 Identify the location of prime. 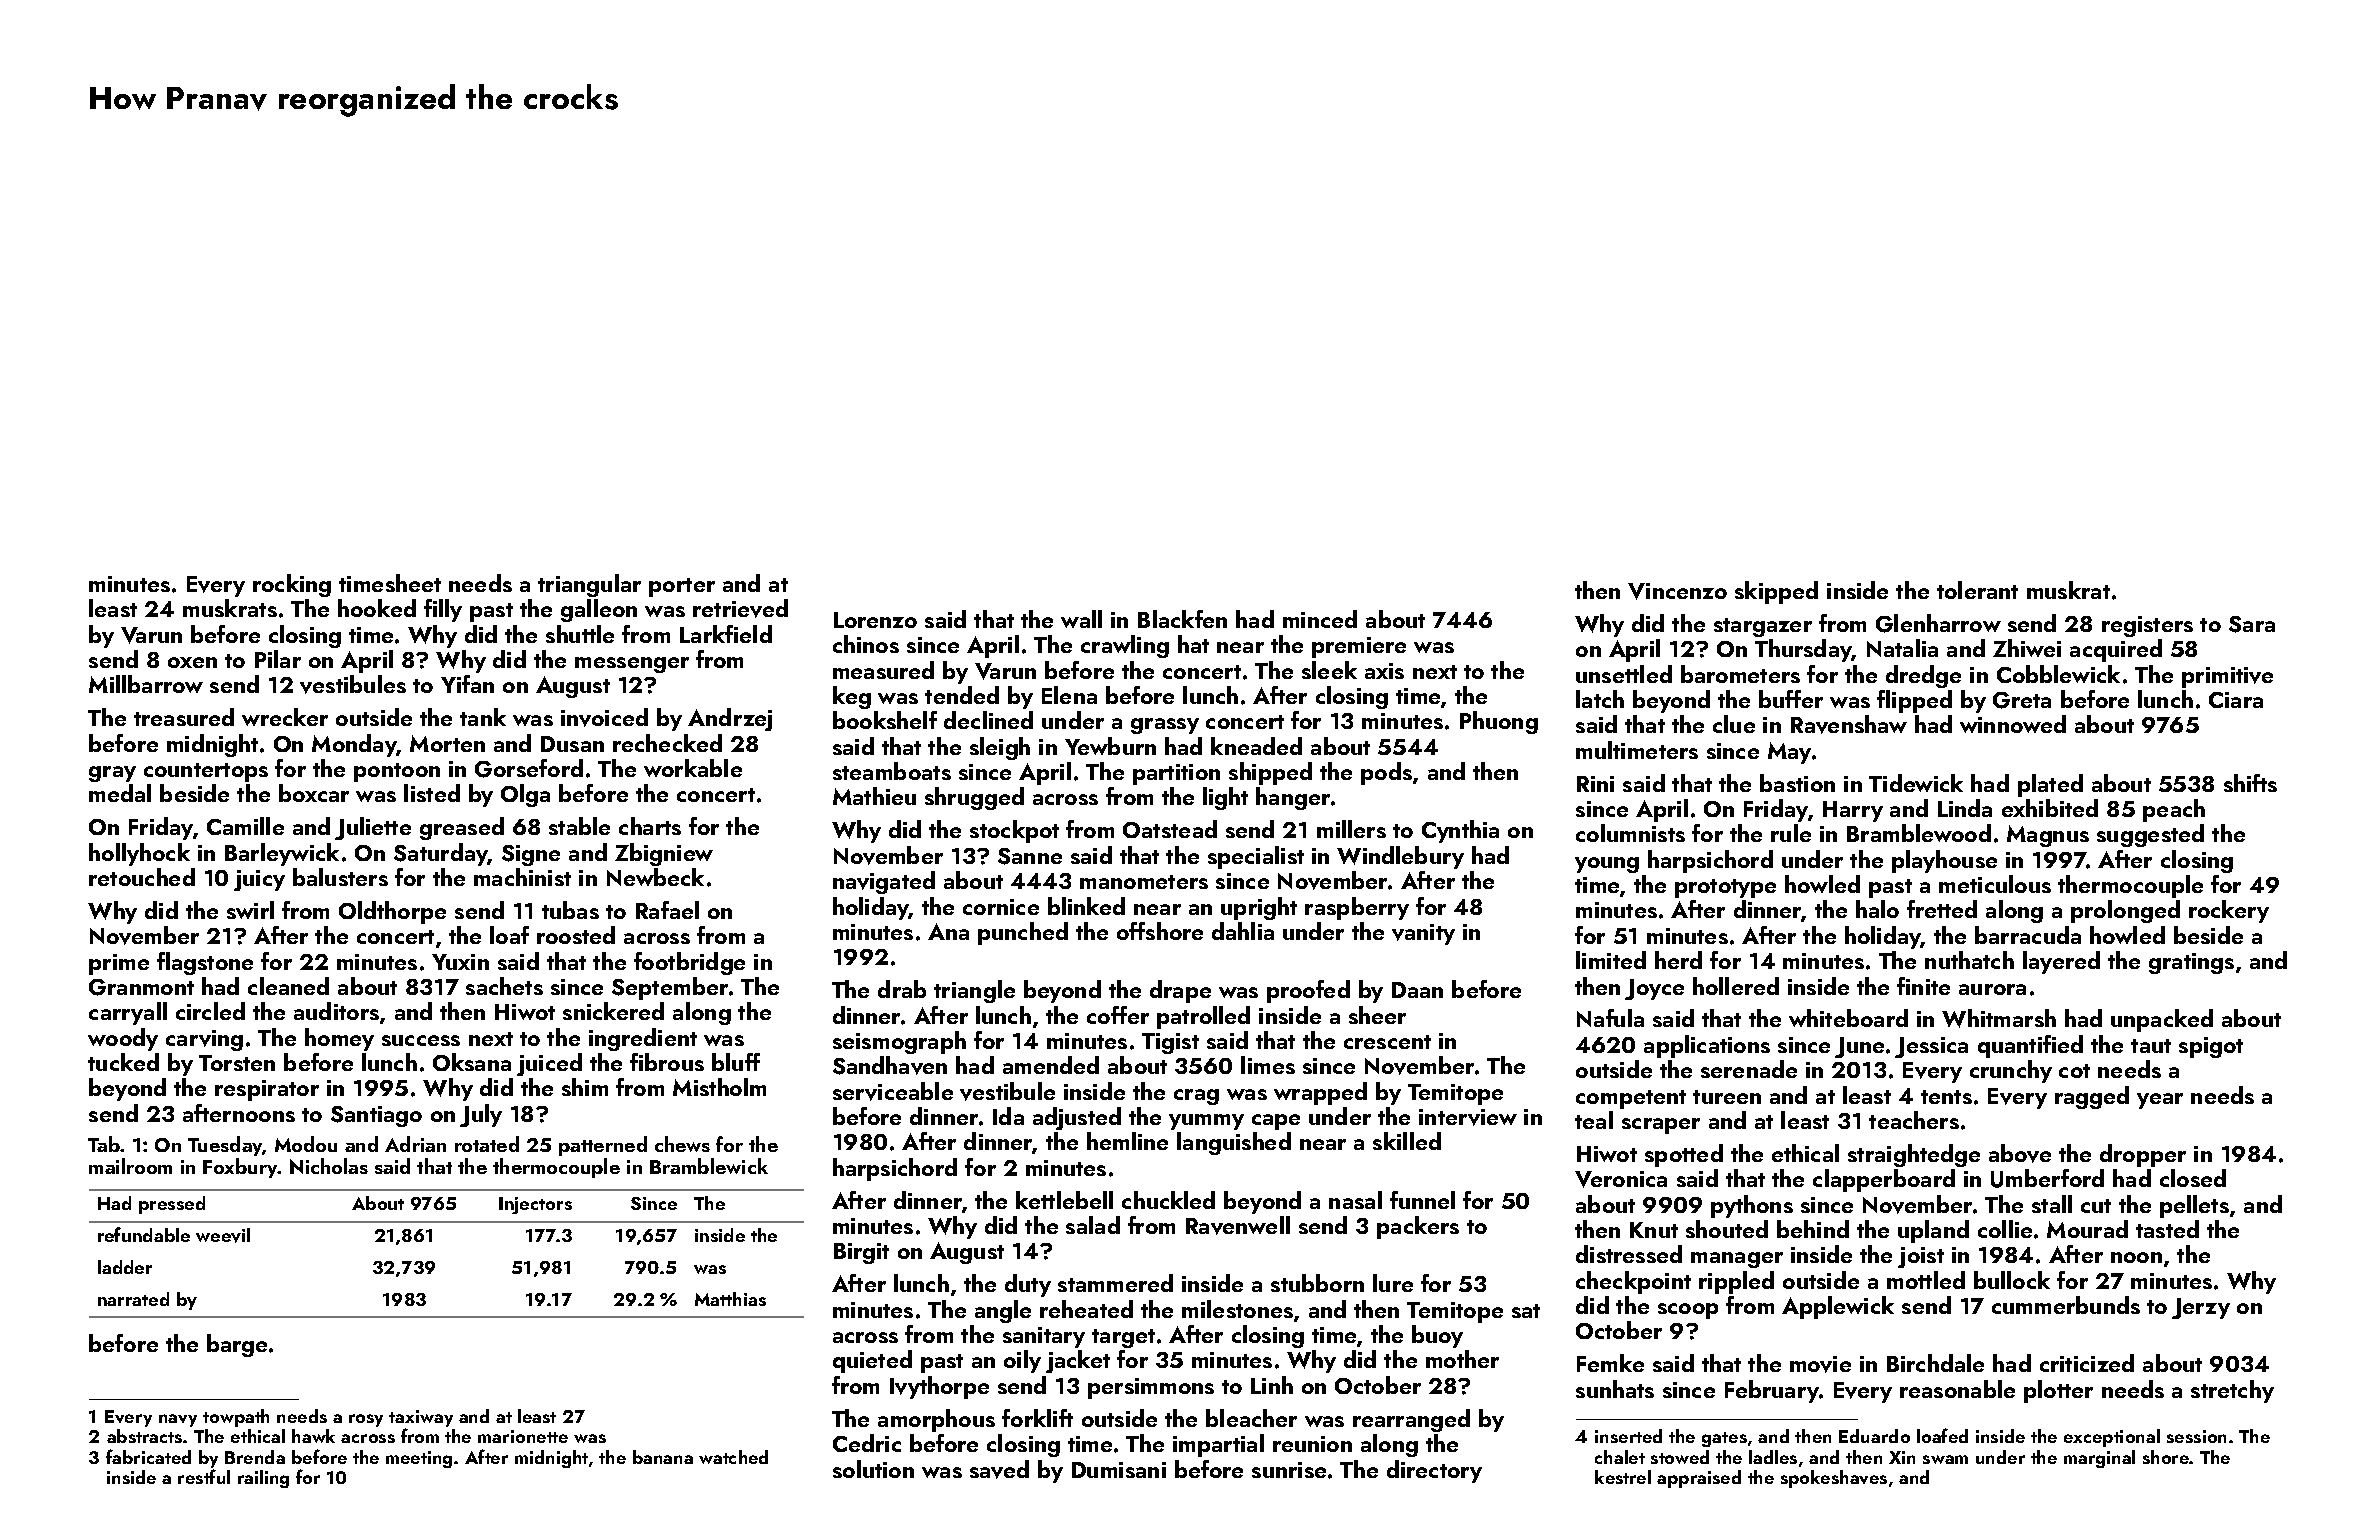
(119, 964).
